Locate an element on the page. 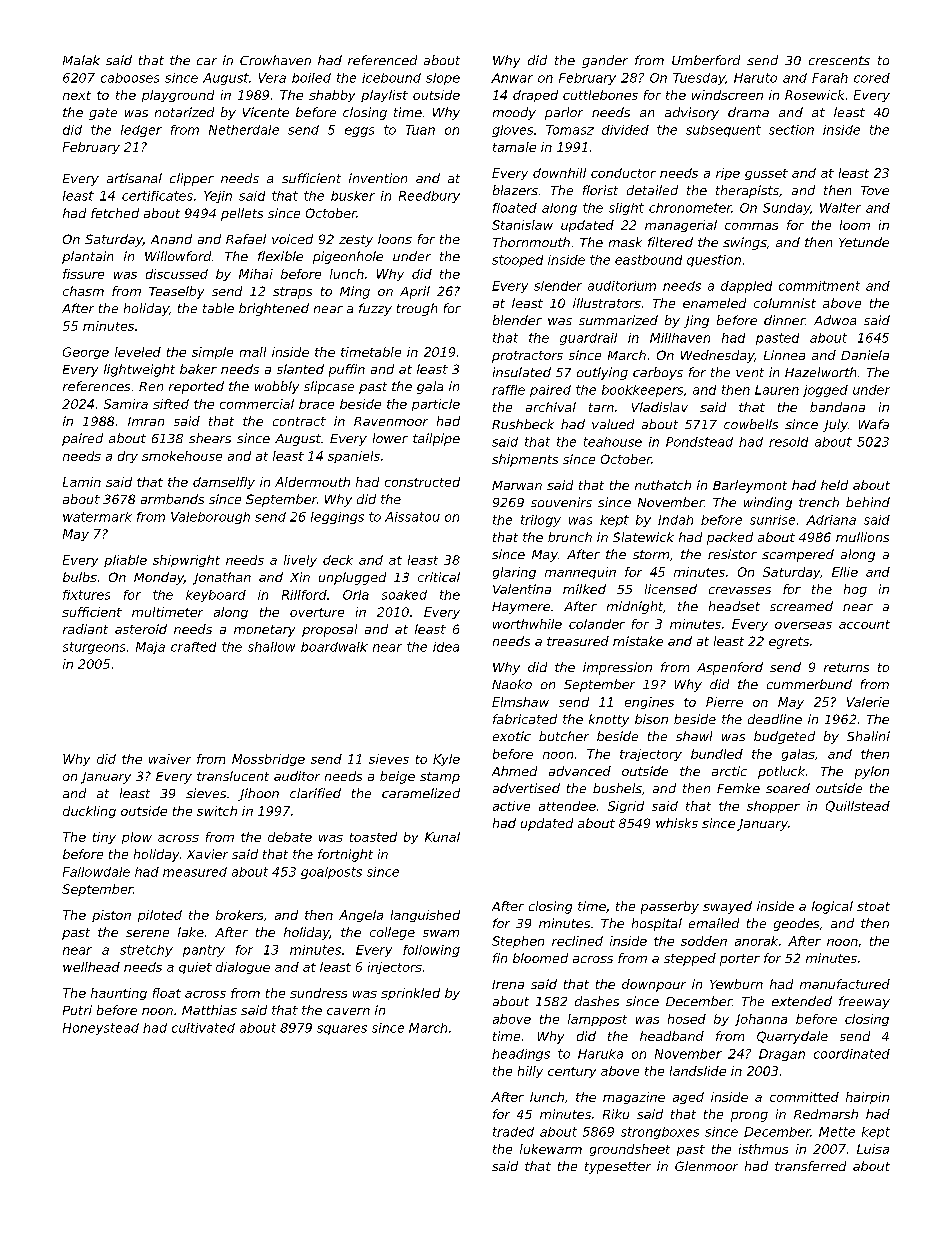 The image size is (952, 1233). contract is located at coordinates (299, 421).
